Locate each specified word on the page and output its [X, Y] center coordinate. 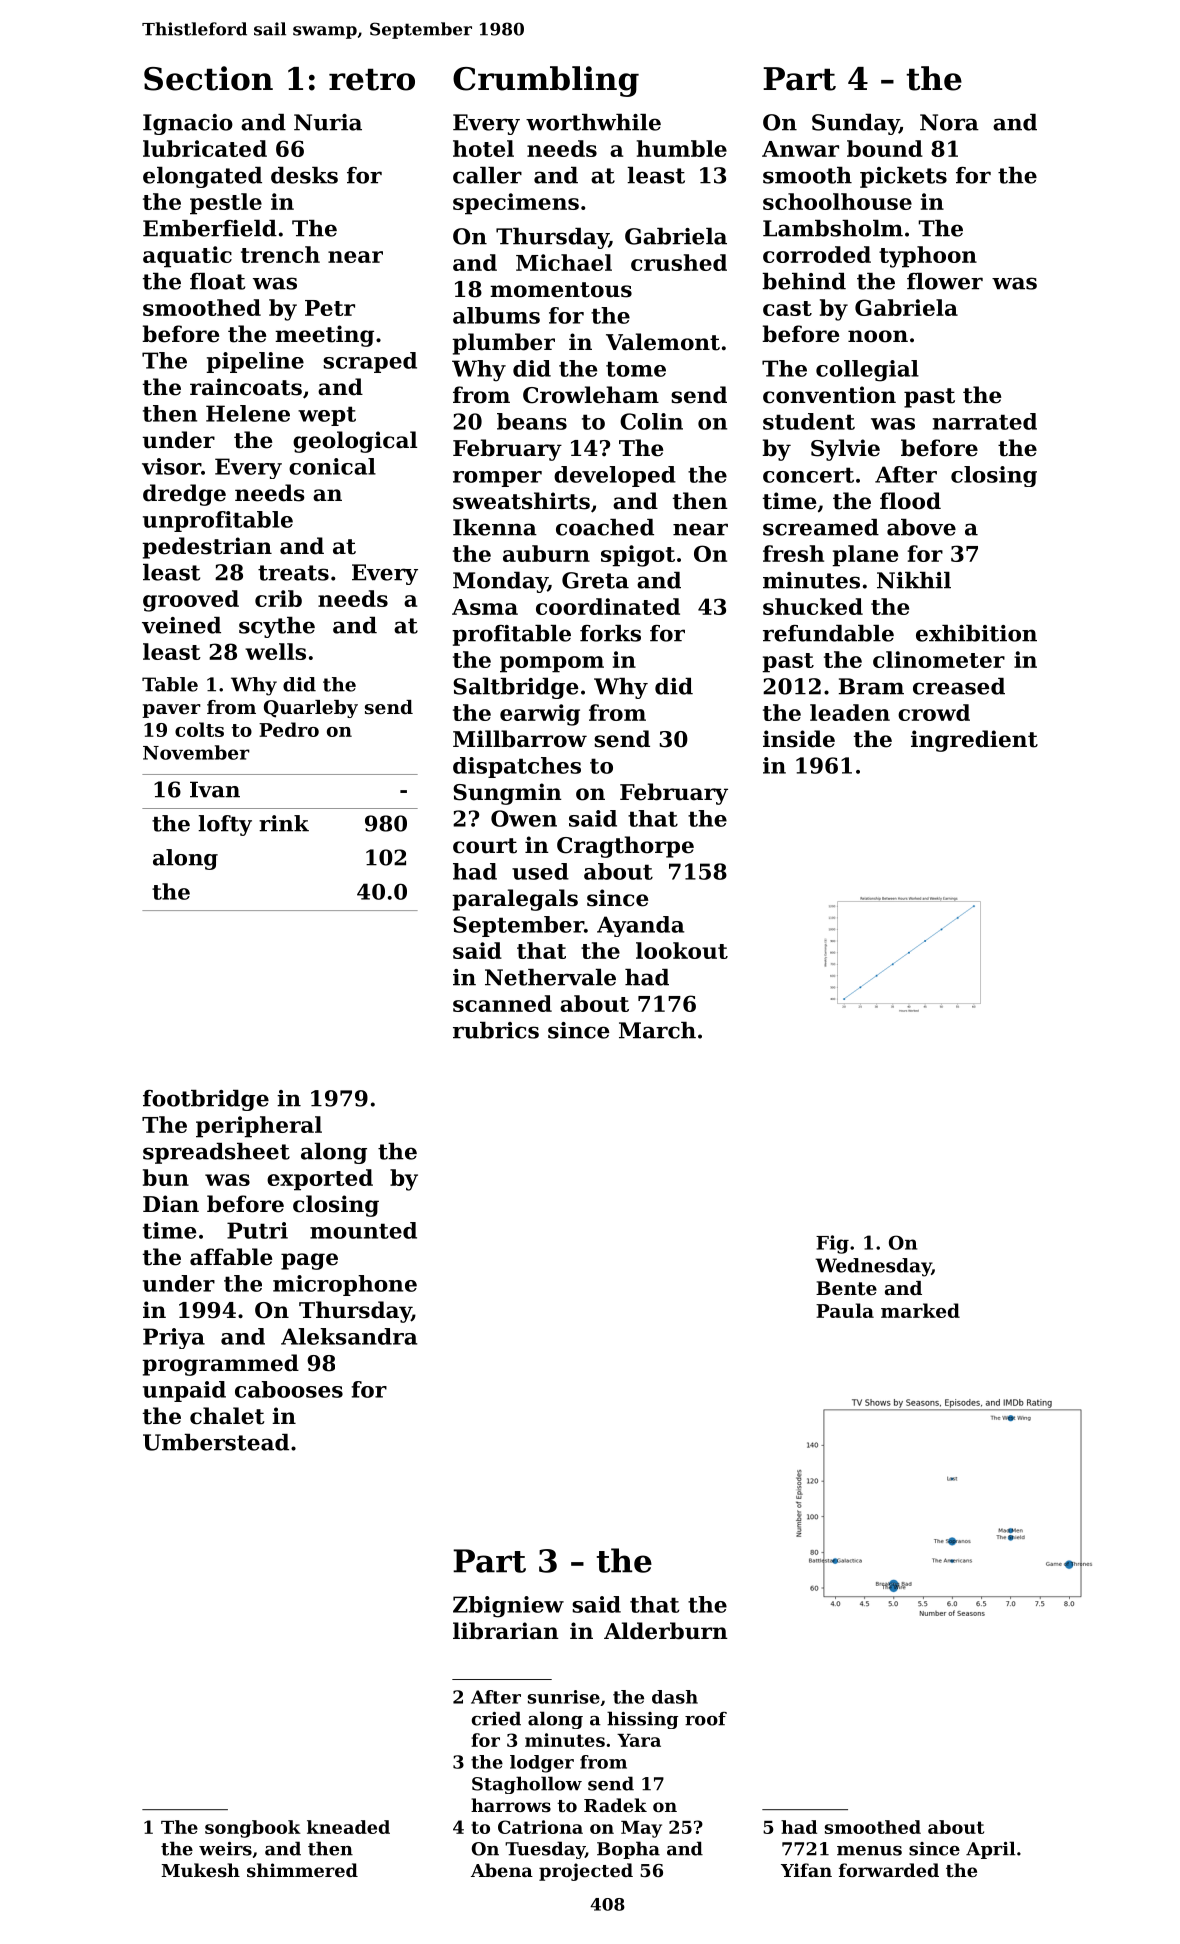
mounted [363, 1230]
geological [355, 442]
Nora [949, 122]
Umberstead [216, 1442]
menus [869, 1851]
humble [682, 148]
